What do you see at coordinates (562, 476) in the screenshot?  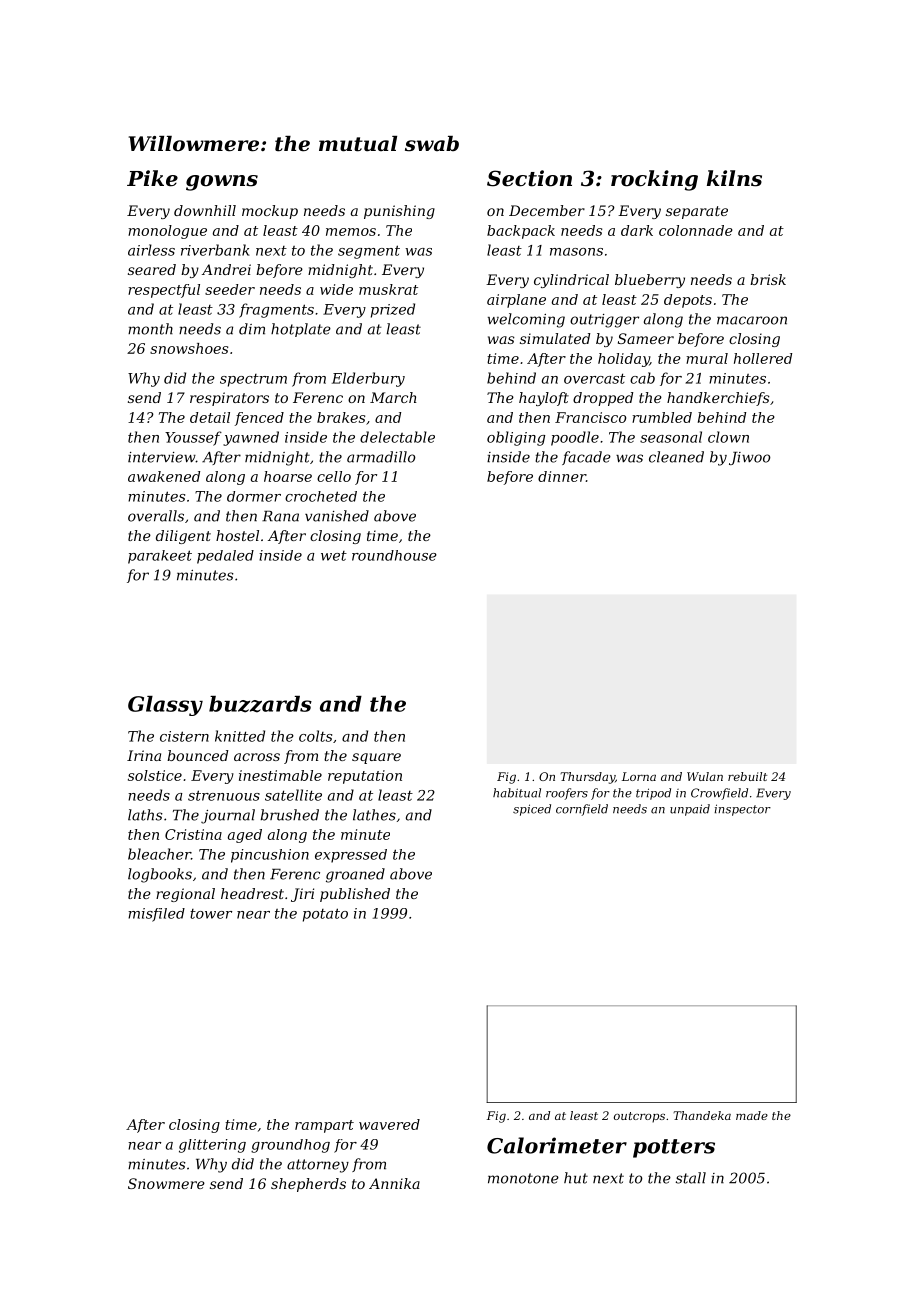 I see `dinner` at bounding box center [562, 476].
